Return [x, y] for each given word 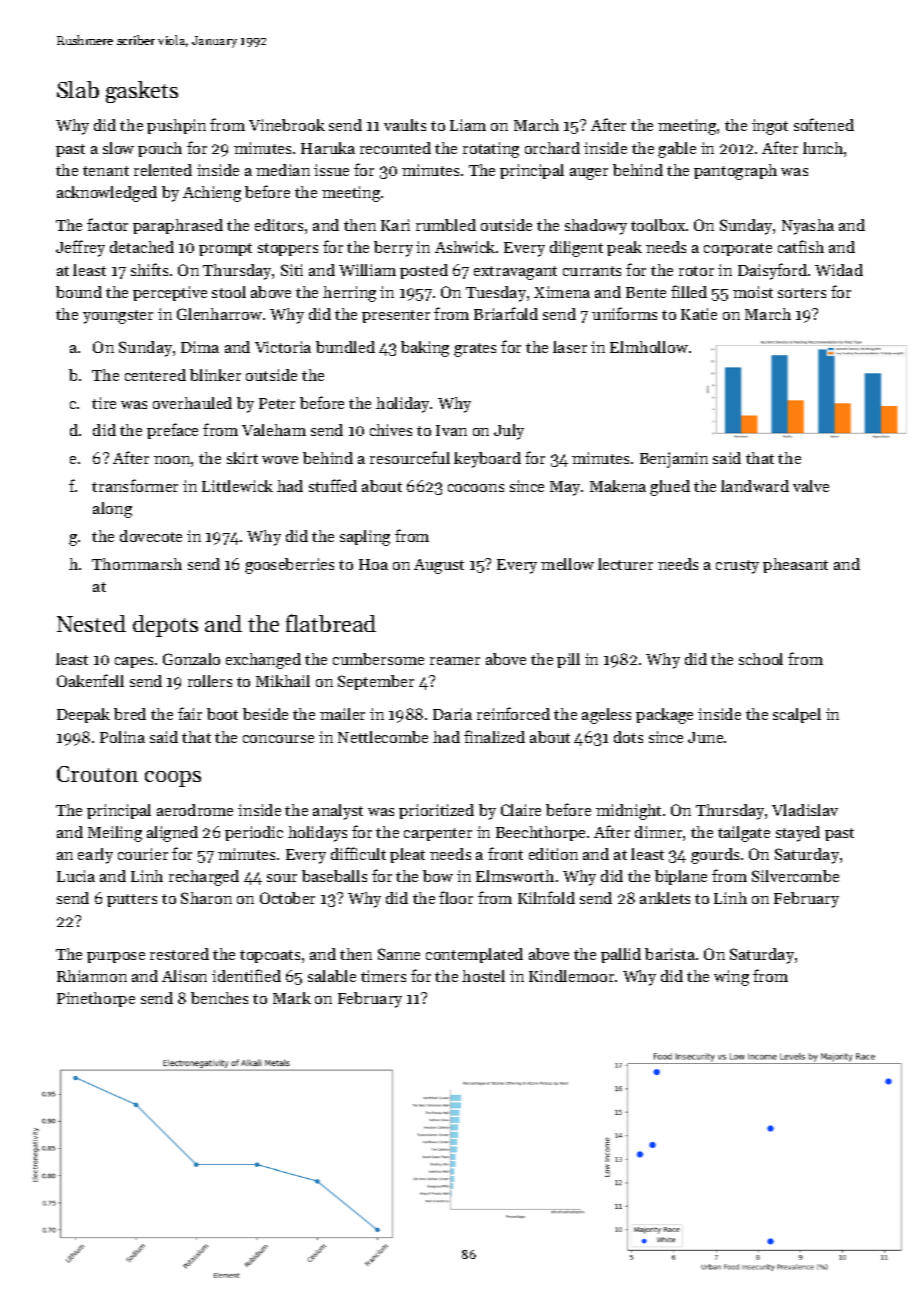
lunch [823, 148]
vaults [405, 125]
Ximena [562, 292]
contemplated [474, 955]
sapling [365, 538]
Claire [521, 810]
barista [670, 954]
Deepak [83, 715]
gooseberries [289, 566]
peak [624, 248]
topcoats [270, 956]
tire [104, 403]
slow [118, 148]
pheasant [795, 565]
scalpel [797, 715]
